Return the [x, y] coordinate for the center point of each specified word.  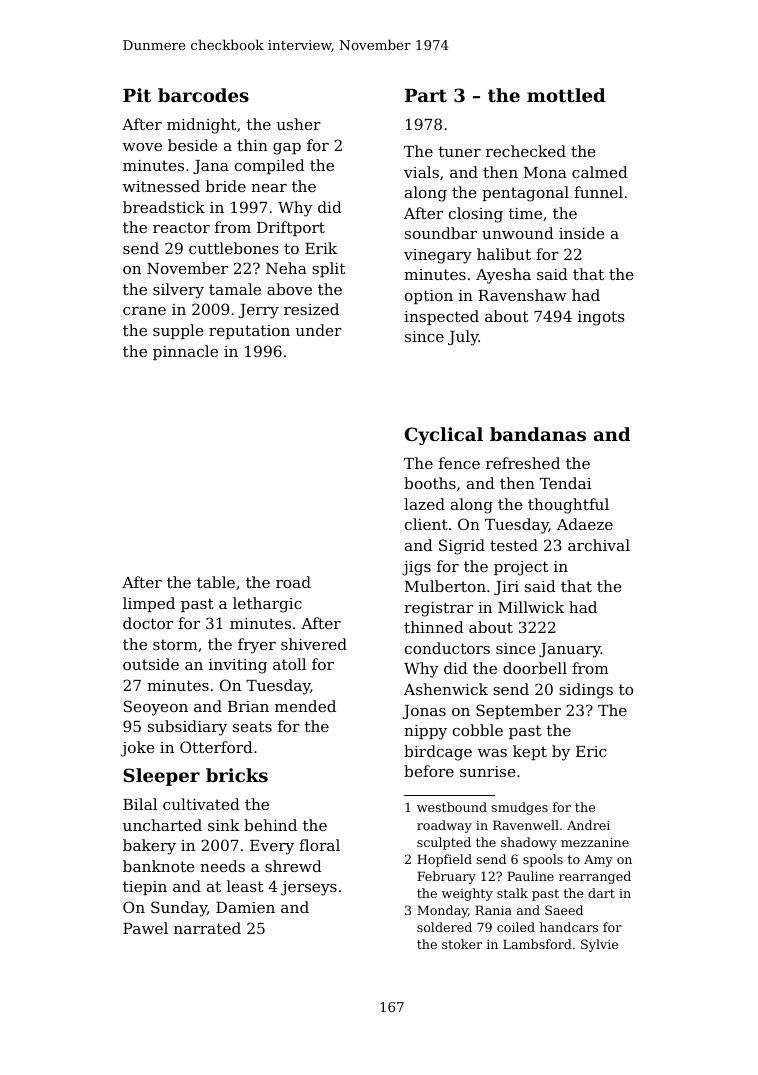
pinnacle [185, 352]
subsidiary [187, 728]
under [318, 330]
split [328, 269]
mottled [566, 95]
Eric [591, 751]
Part [426, 95]
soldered [444, 927]
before [429, 771]
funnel [598, 192]
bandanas [538, 434]
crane [144, 311]
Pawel [145, 928]
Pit [137, 95]
